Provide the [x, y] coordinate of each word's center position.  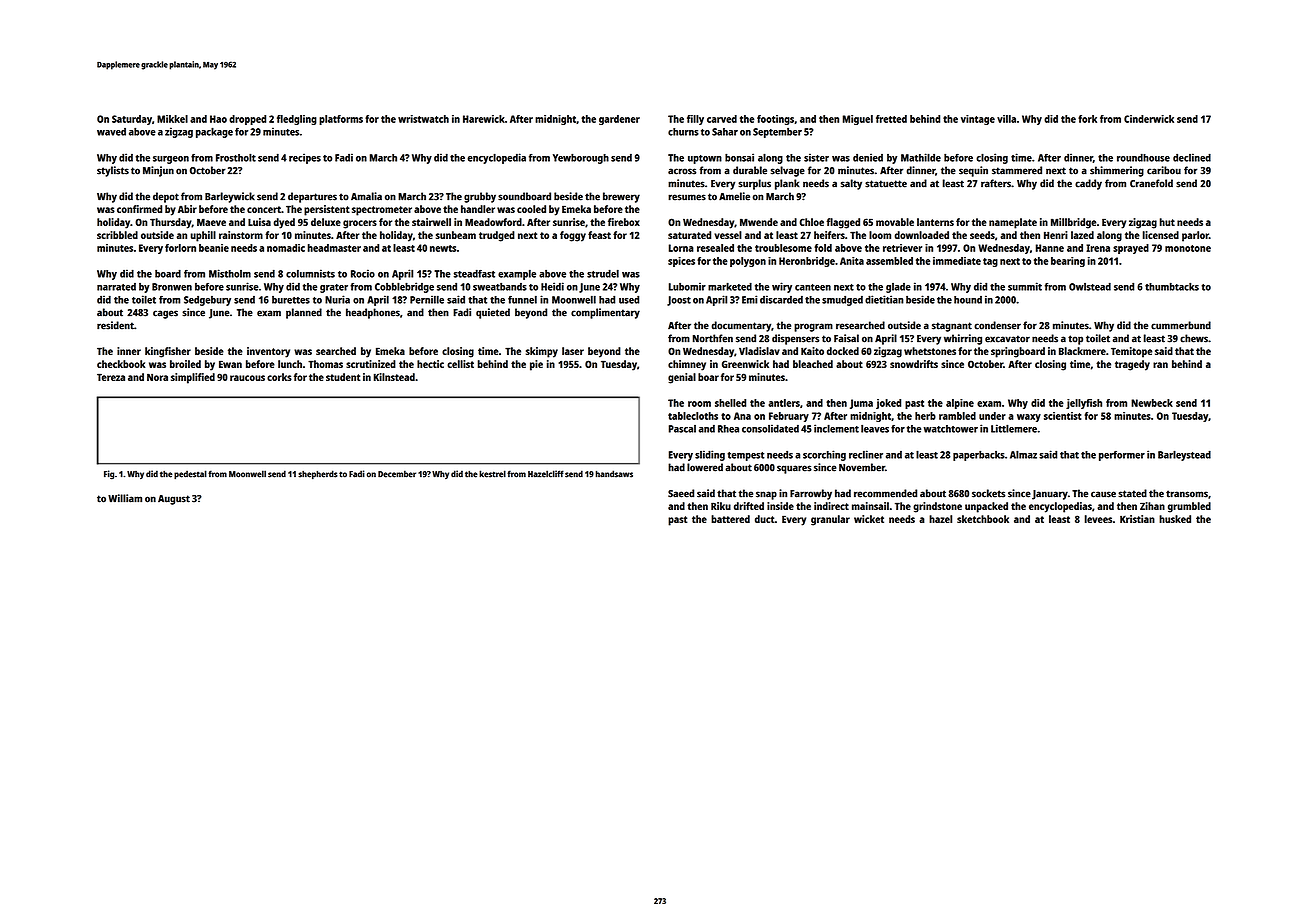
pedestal [190, 475]
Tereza [111, 377]
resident [115, 325]
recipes [305, 158]
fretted [891, 119]
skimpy [542, 352]
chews [1194, 338]
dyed [284, 223]
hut [1167, 222]
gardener [619, 120]
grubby [480, 197]
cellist [460, 364]
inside [780, 506]
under [992, 416]
